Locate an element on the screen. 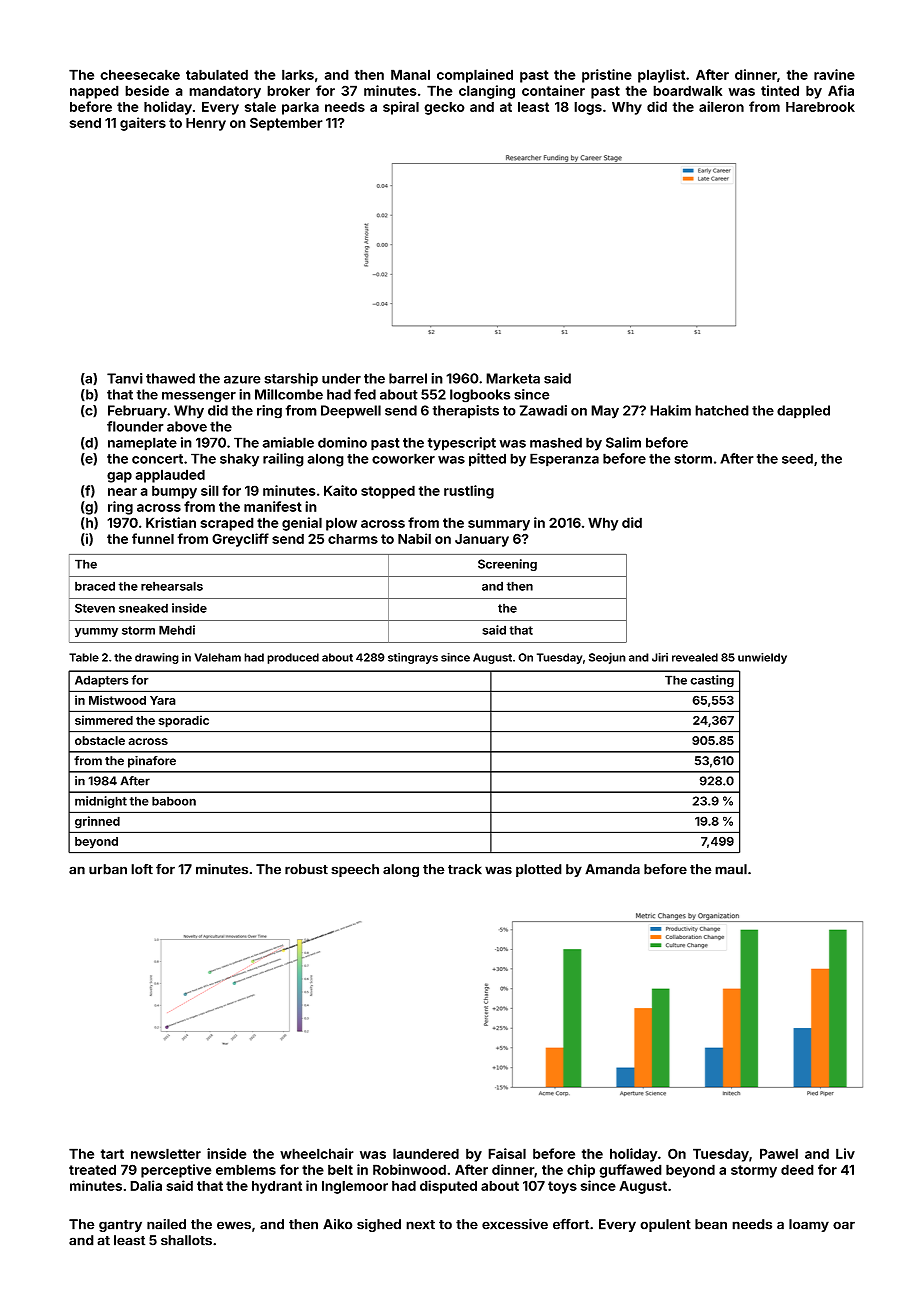 This screenshot has height=1308, width=924. hatched is located at coordinates (722, 410).
